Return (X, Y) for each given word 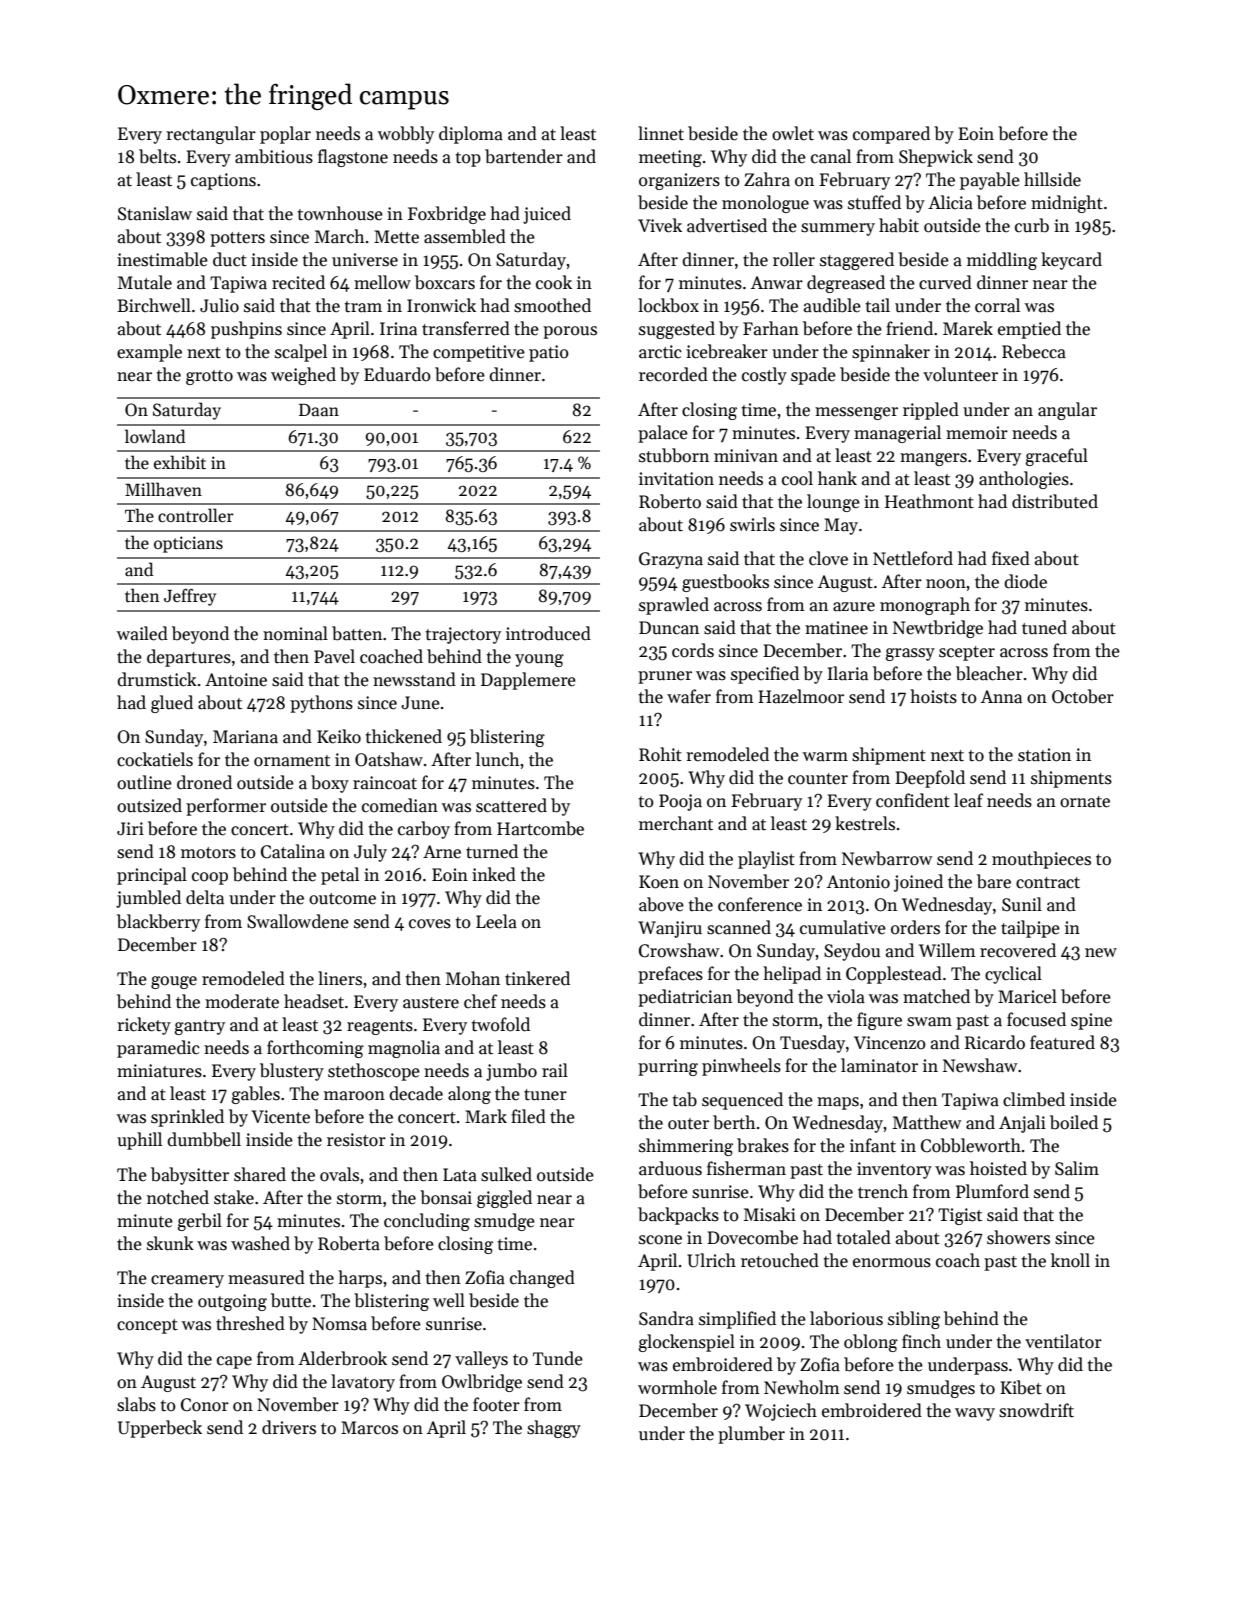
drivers (289, 1427)
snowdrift (1036, 1410)
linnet (661, 133)
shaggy (554, 1429)
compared (891, 135)
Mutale (145, 282)
